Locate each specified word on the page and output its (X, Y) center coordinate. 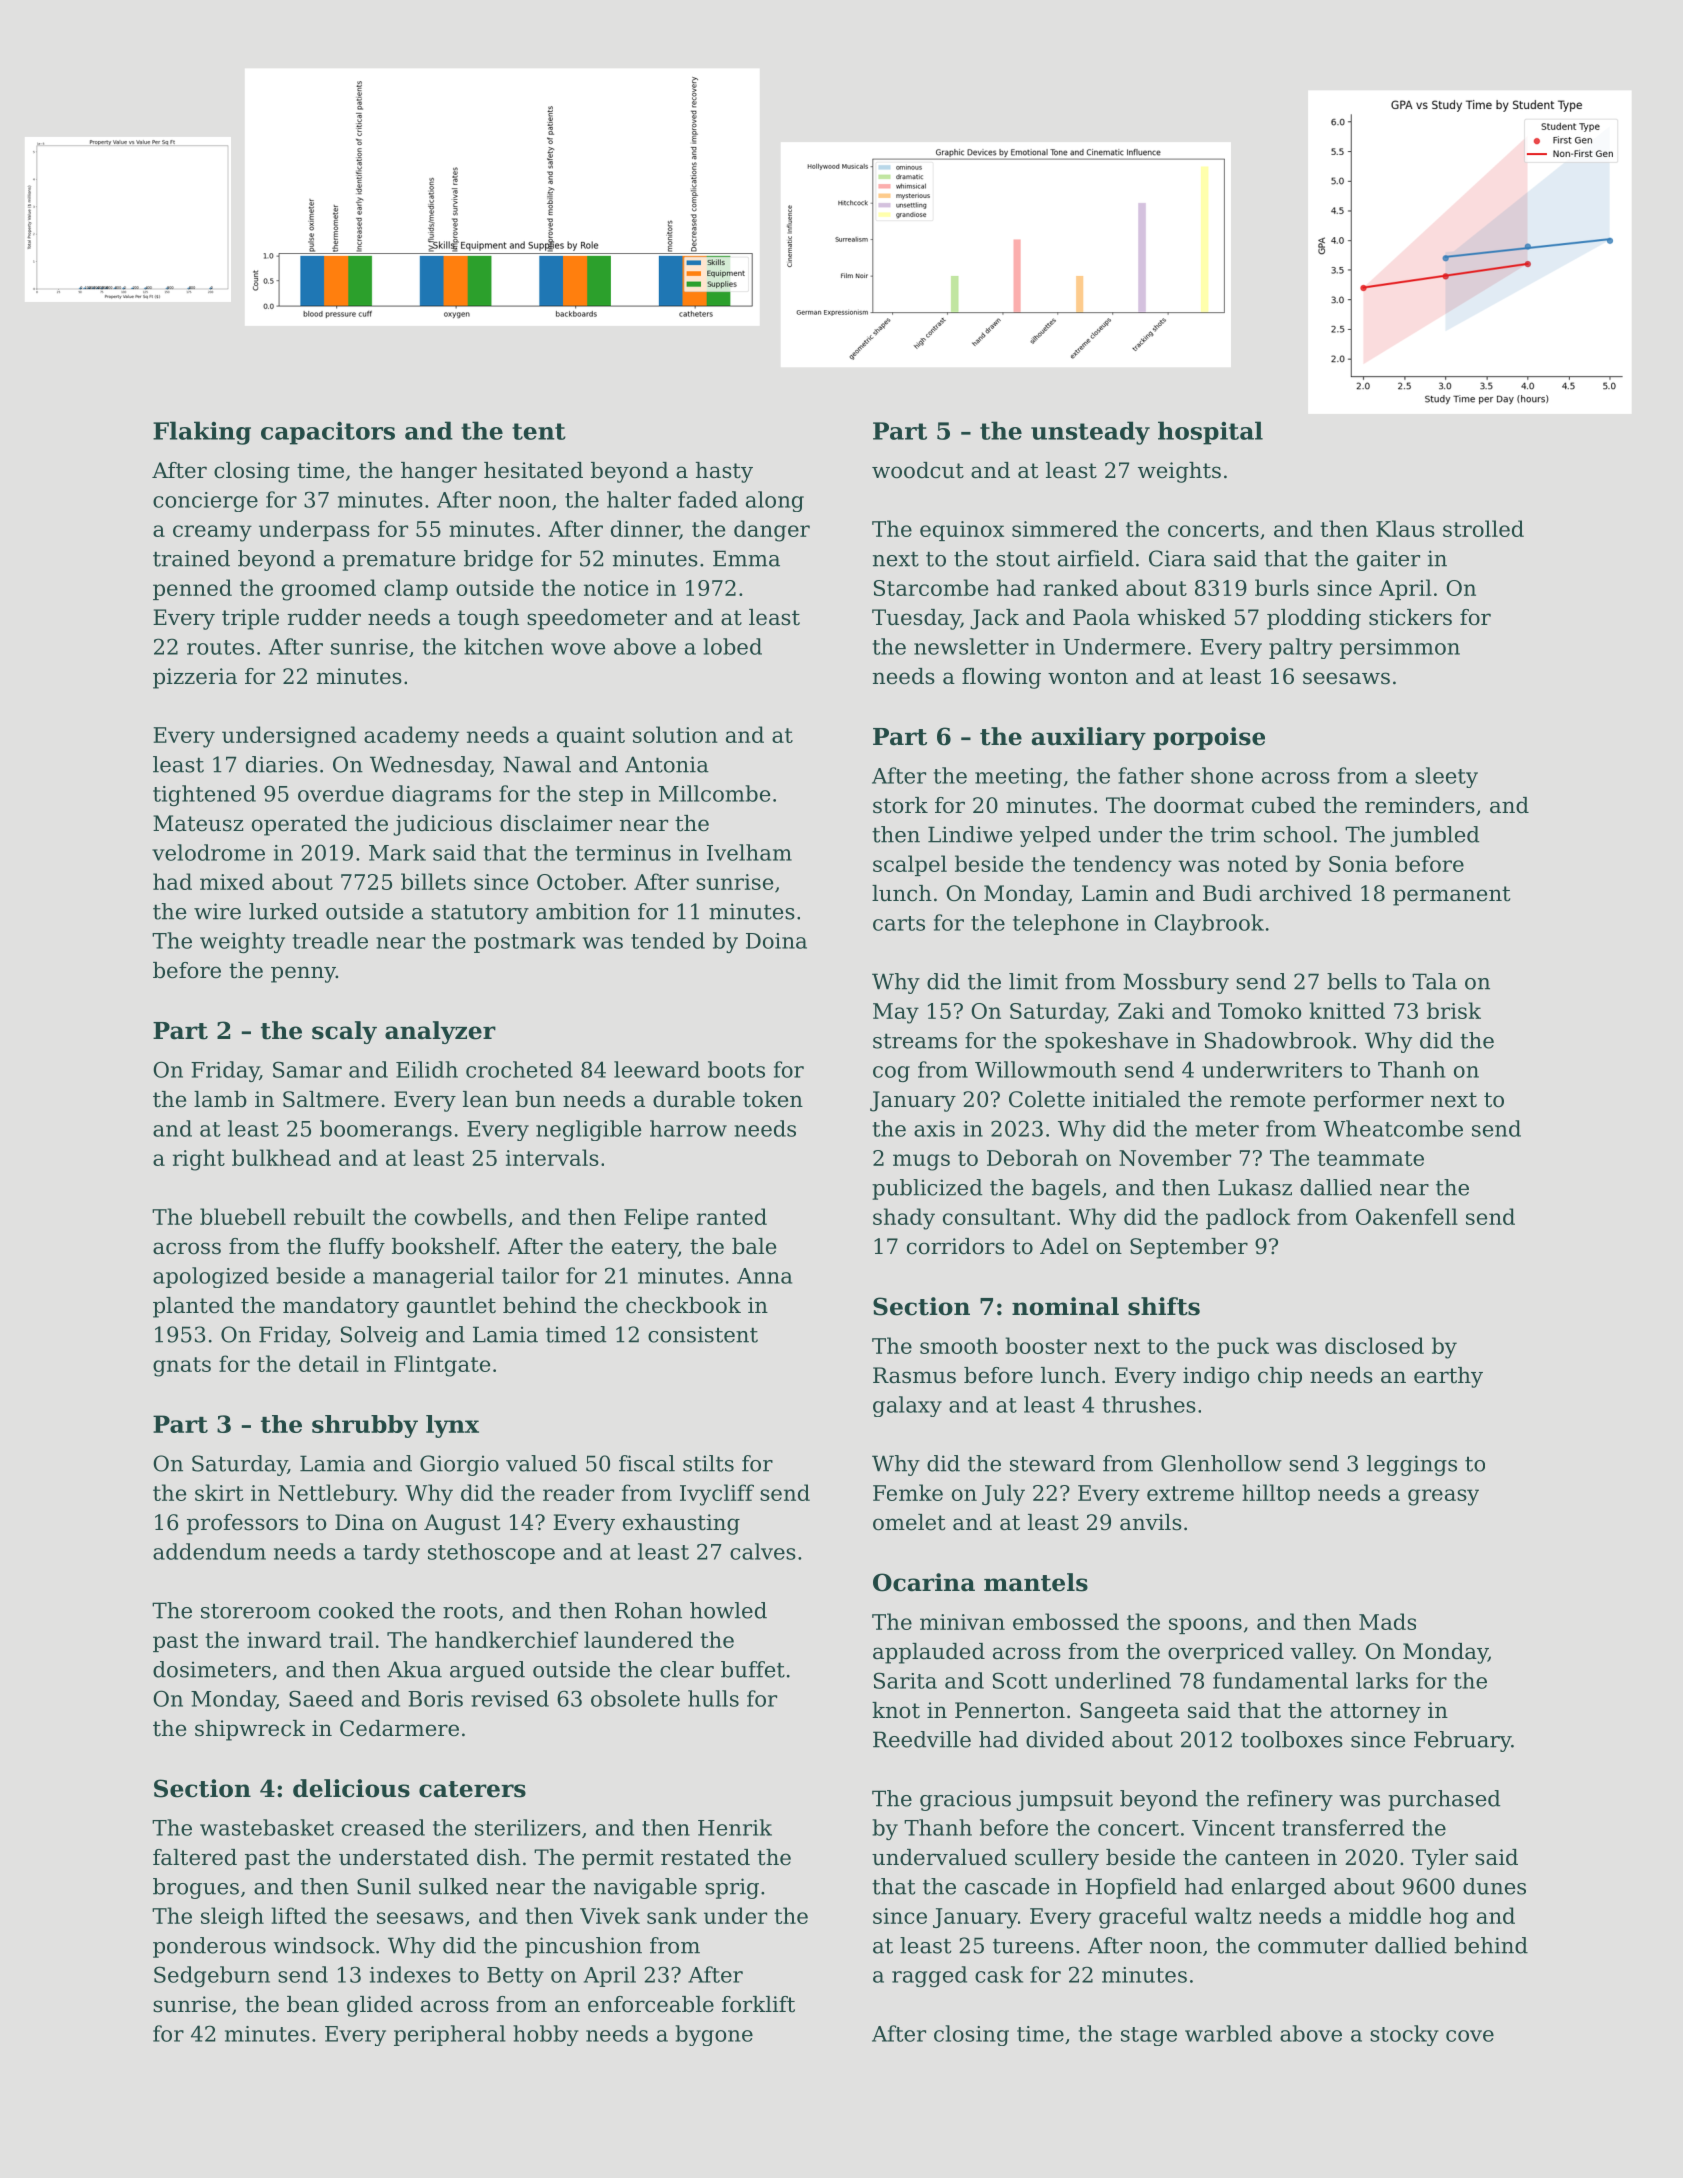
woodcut (918, 470)
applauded (929, 1653)
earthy (1448, 1377)
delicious (351, 1788)
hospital (1210, 433)
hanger (439, 472)
